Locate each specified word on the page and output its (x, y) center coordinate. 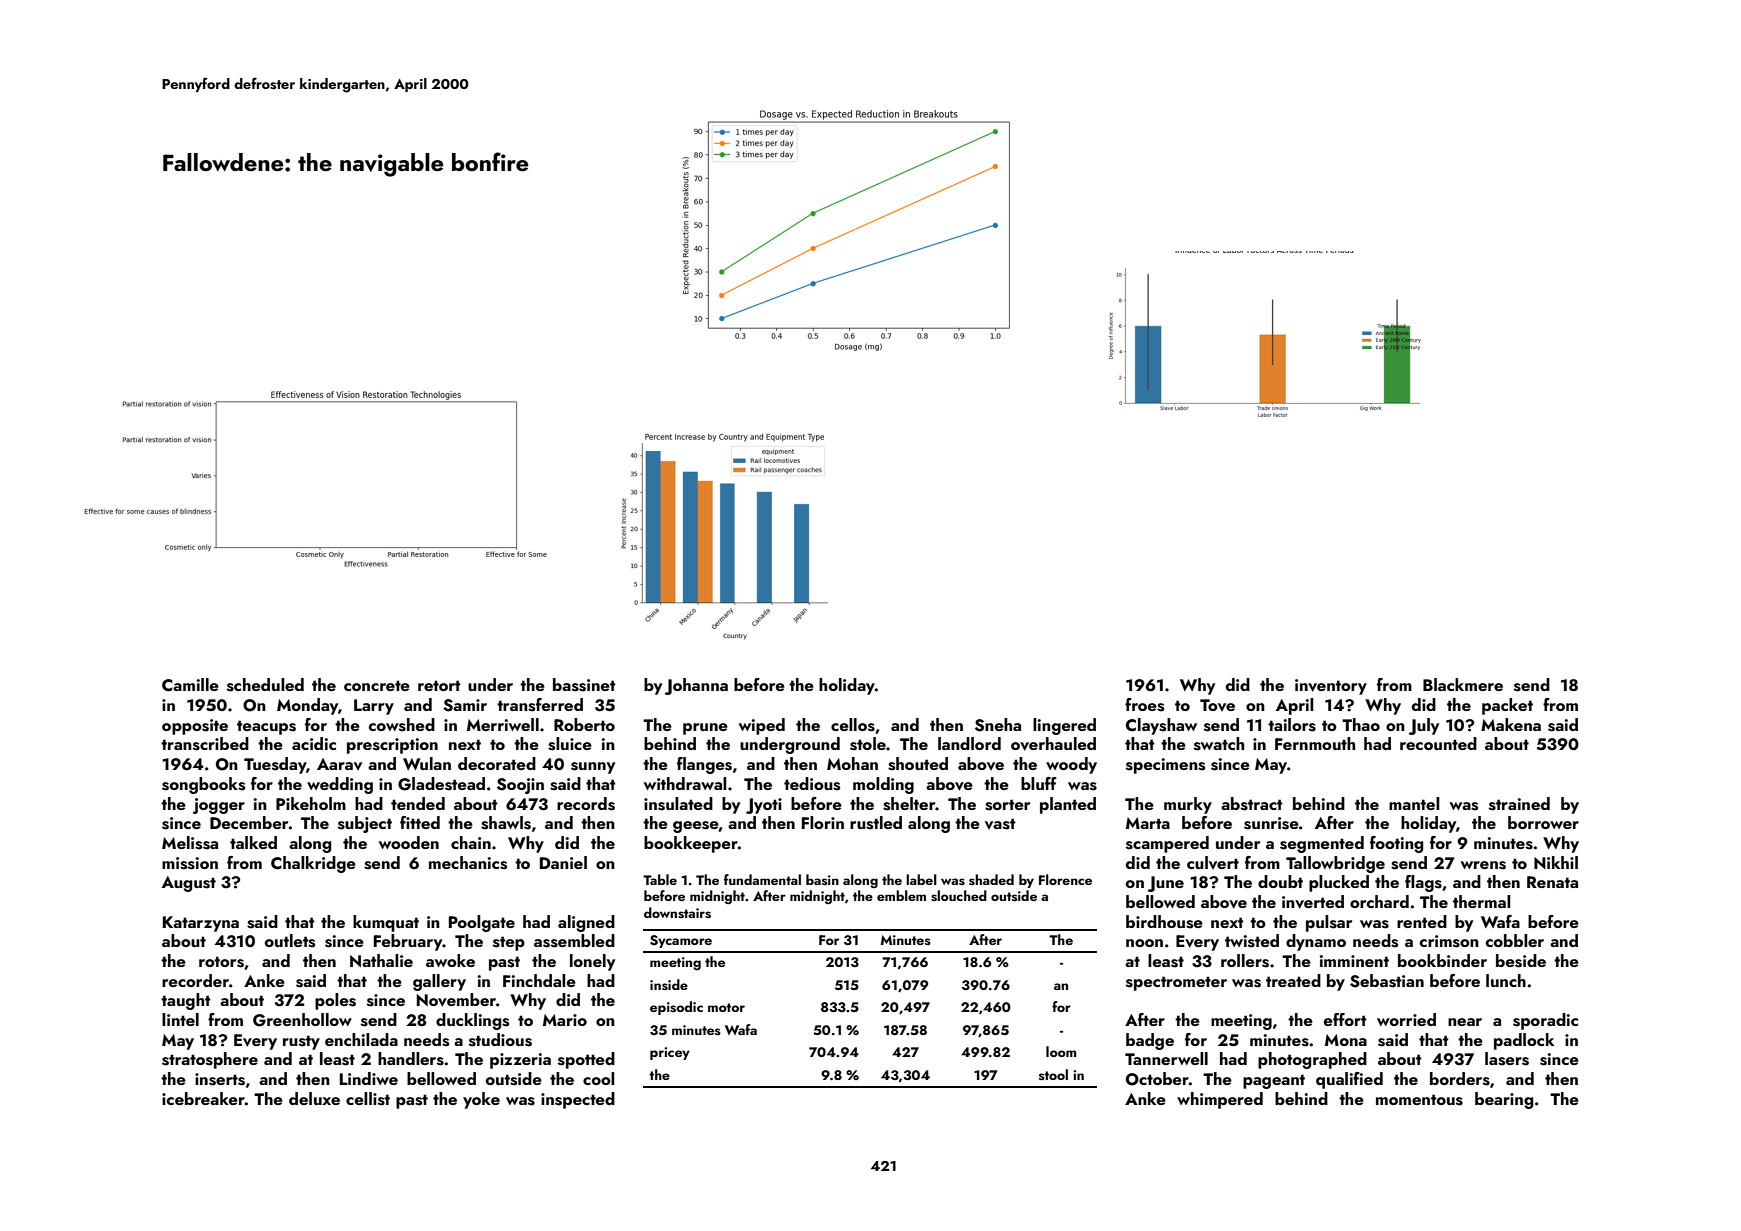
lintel (180, 1019)
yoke (481, 1100)
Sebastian (1387, 981)
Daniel (563, 862)
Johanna (696, 686)
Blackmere (1463, 684)
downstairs (677, 913)
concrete (377, 685)
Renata (1552, 882)
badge (1150, 1041)
